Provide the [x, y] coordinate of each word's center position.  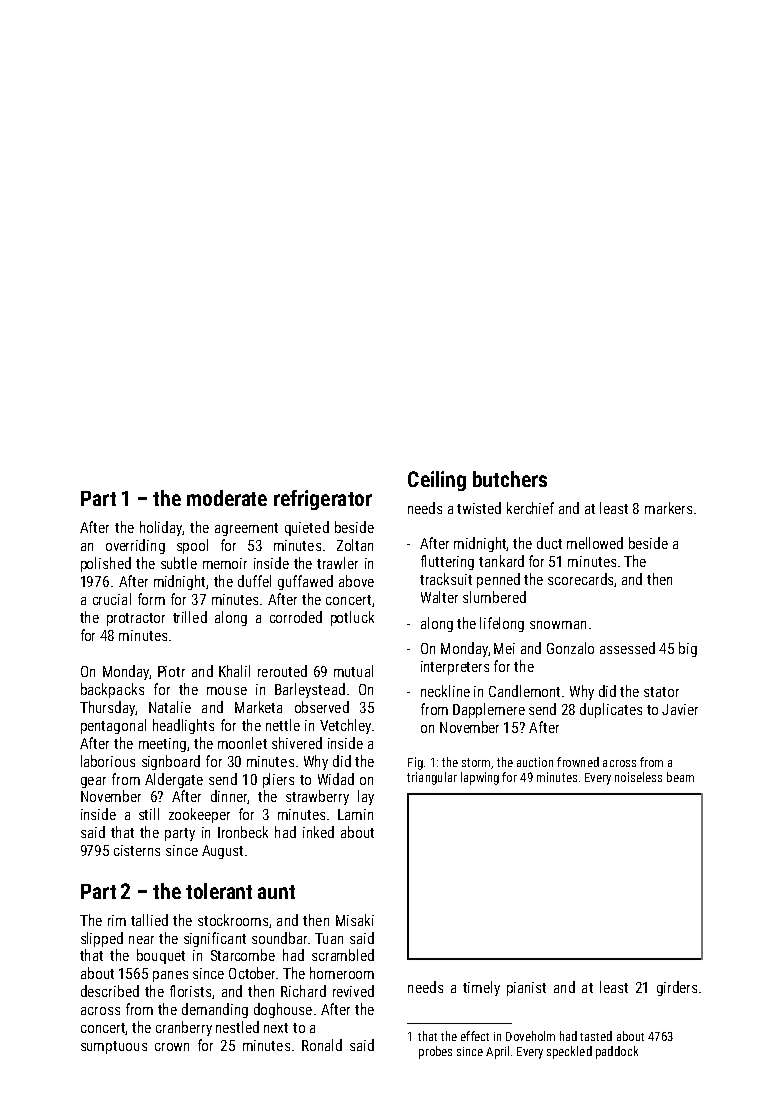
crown [172, 1047]
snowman [558, 625]
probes [435, 1052]
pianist [526, 989]
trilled [190, 617]
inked [318, 832]
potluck [352, 618]
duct [549, 543]
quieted [307, 528]
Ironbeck [243, 832]
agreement [246, 529]
